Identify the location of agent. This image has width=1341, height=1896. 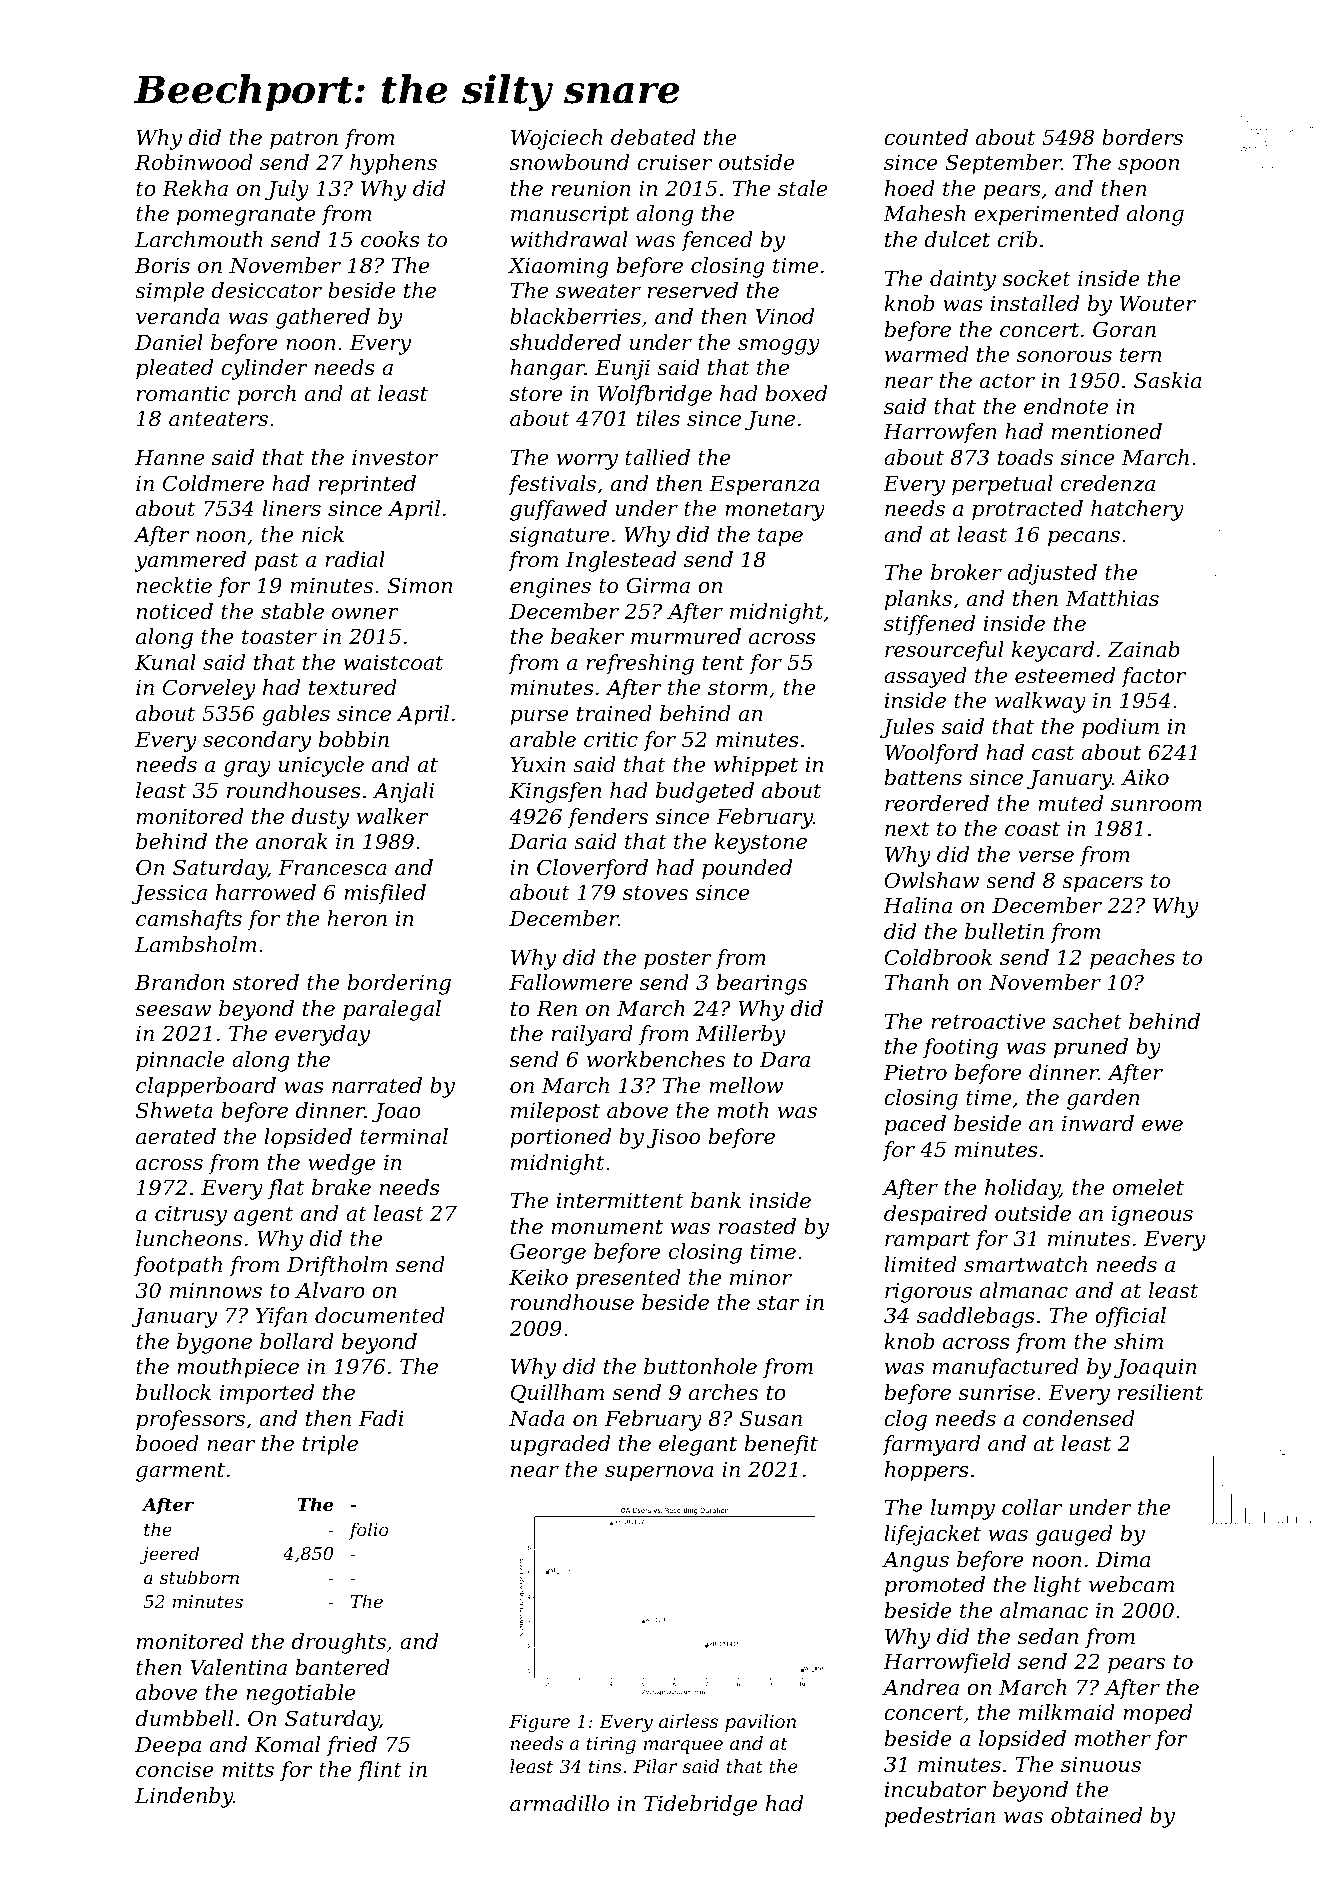
(264, 1216).
